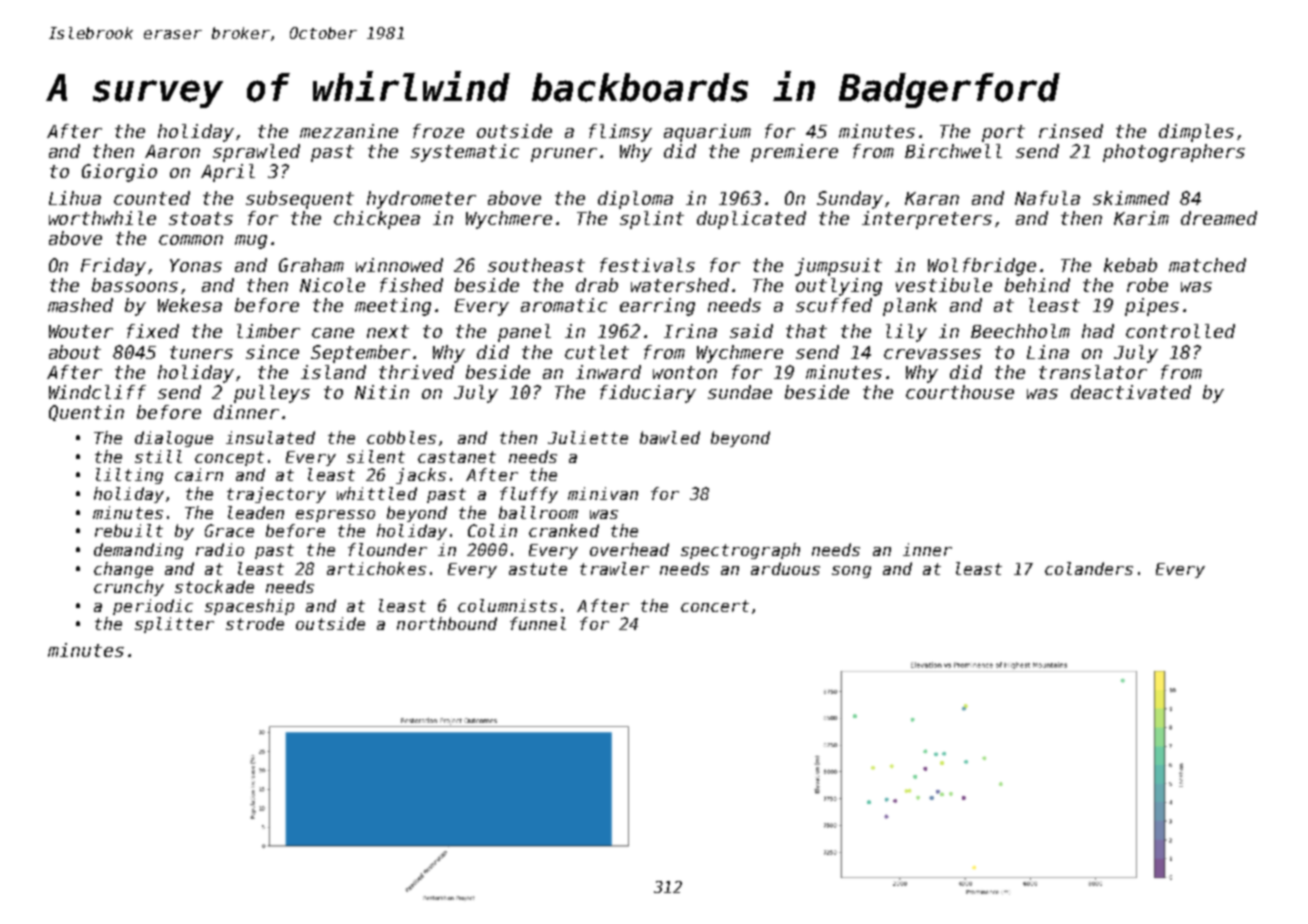 The height and width of the image is (924, 1308). Describe the element at coordinates (1130, 265) in the image. I see `kebab` at that location.
